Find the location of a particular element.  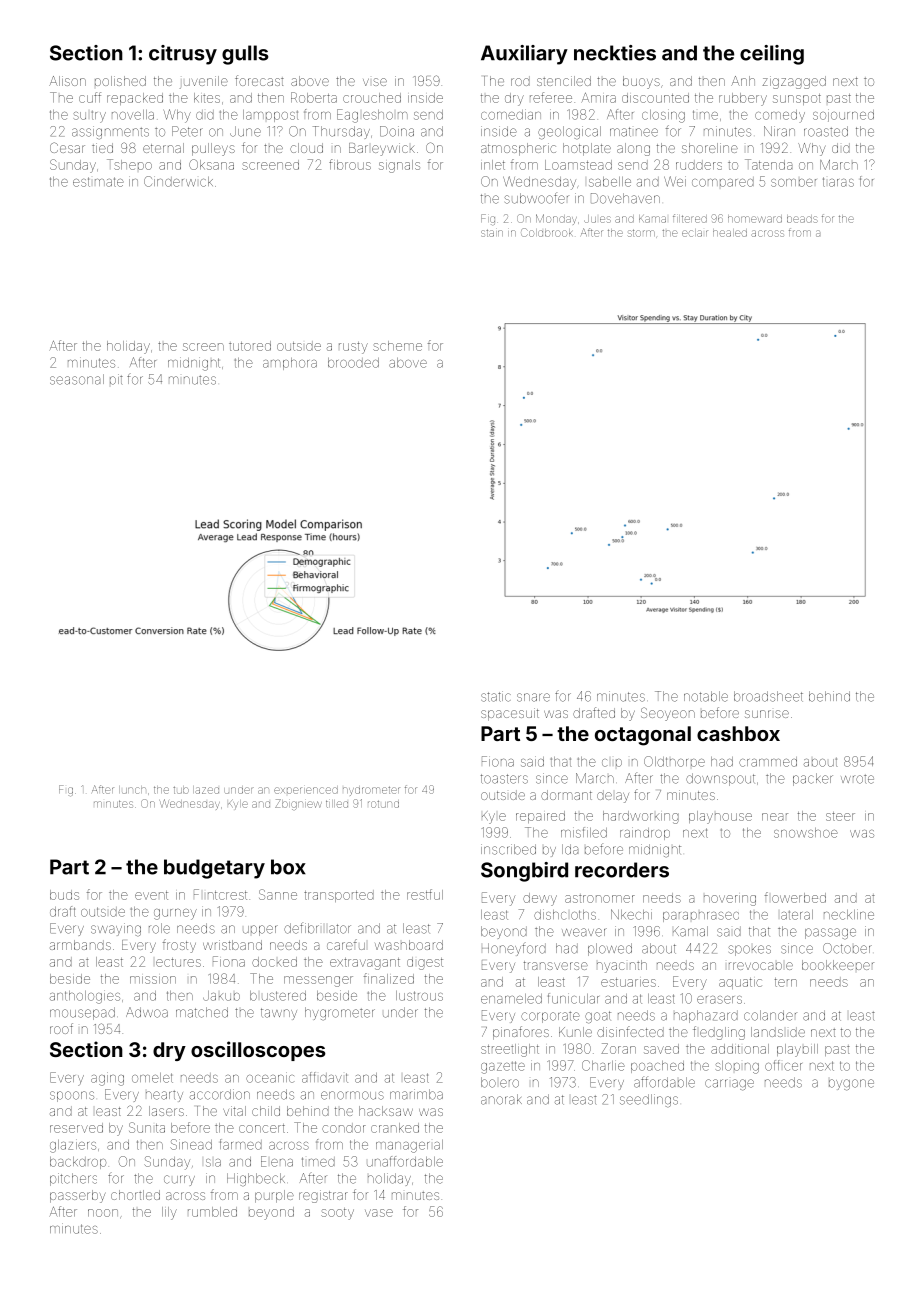

downspout is located at coordinates (720, 779).
